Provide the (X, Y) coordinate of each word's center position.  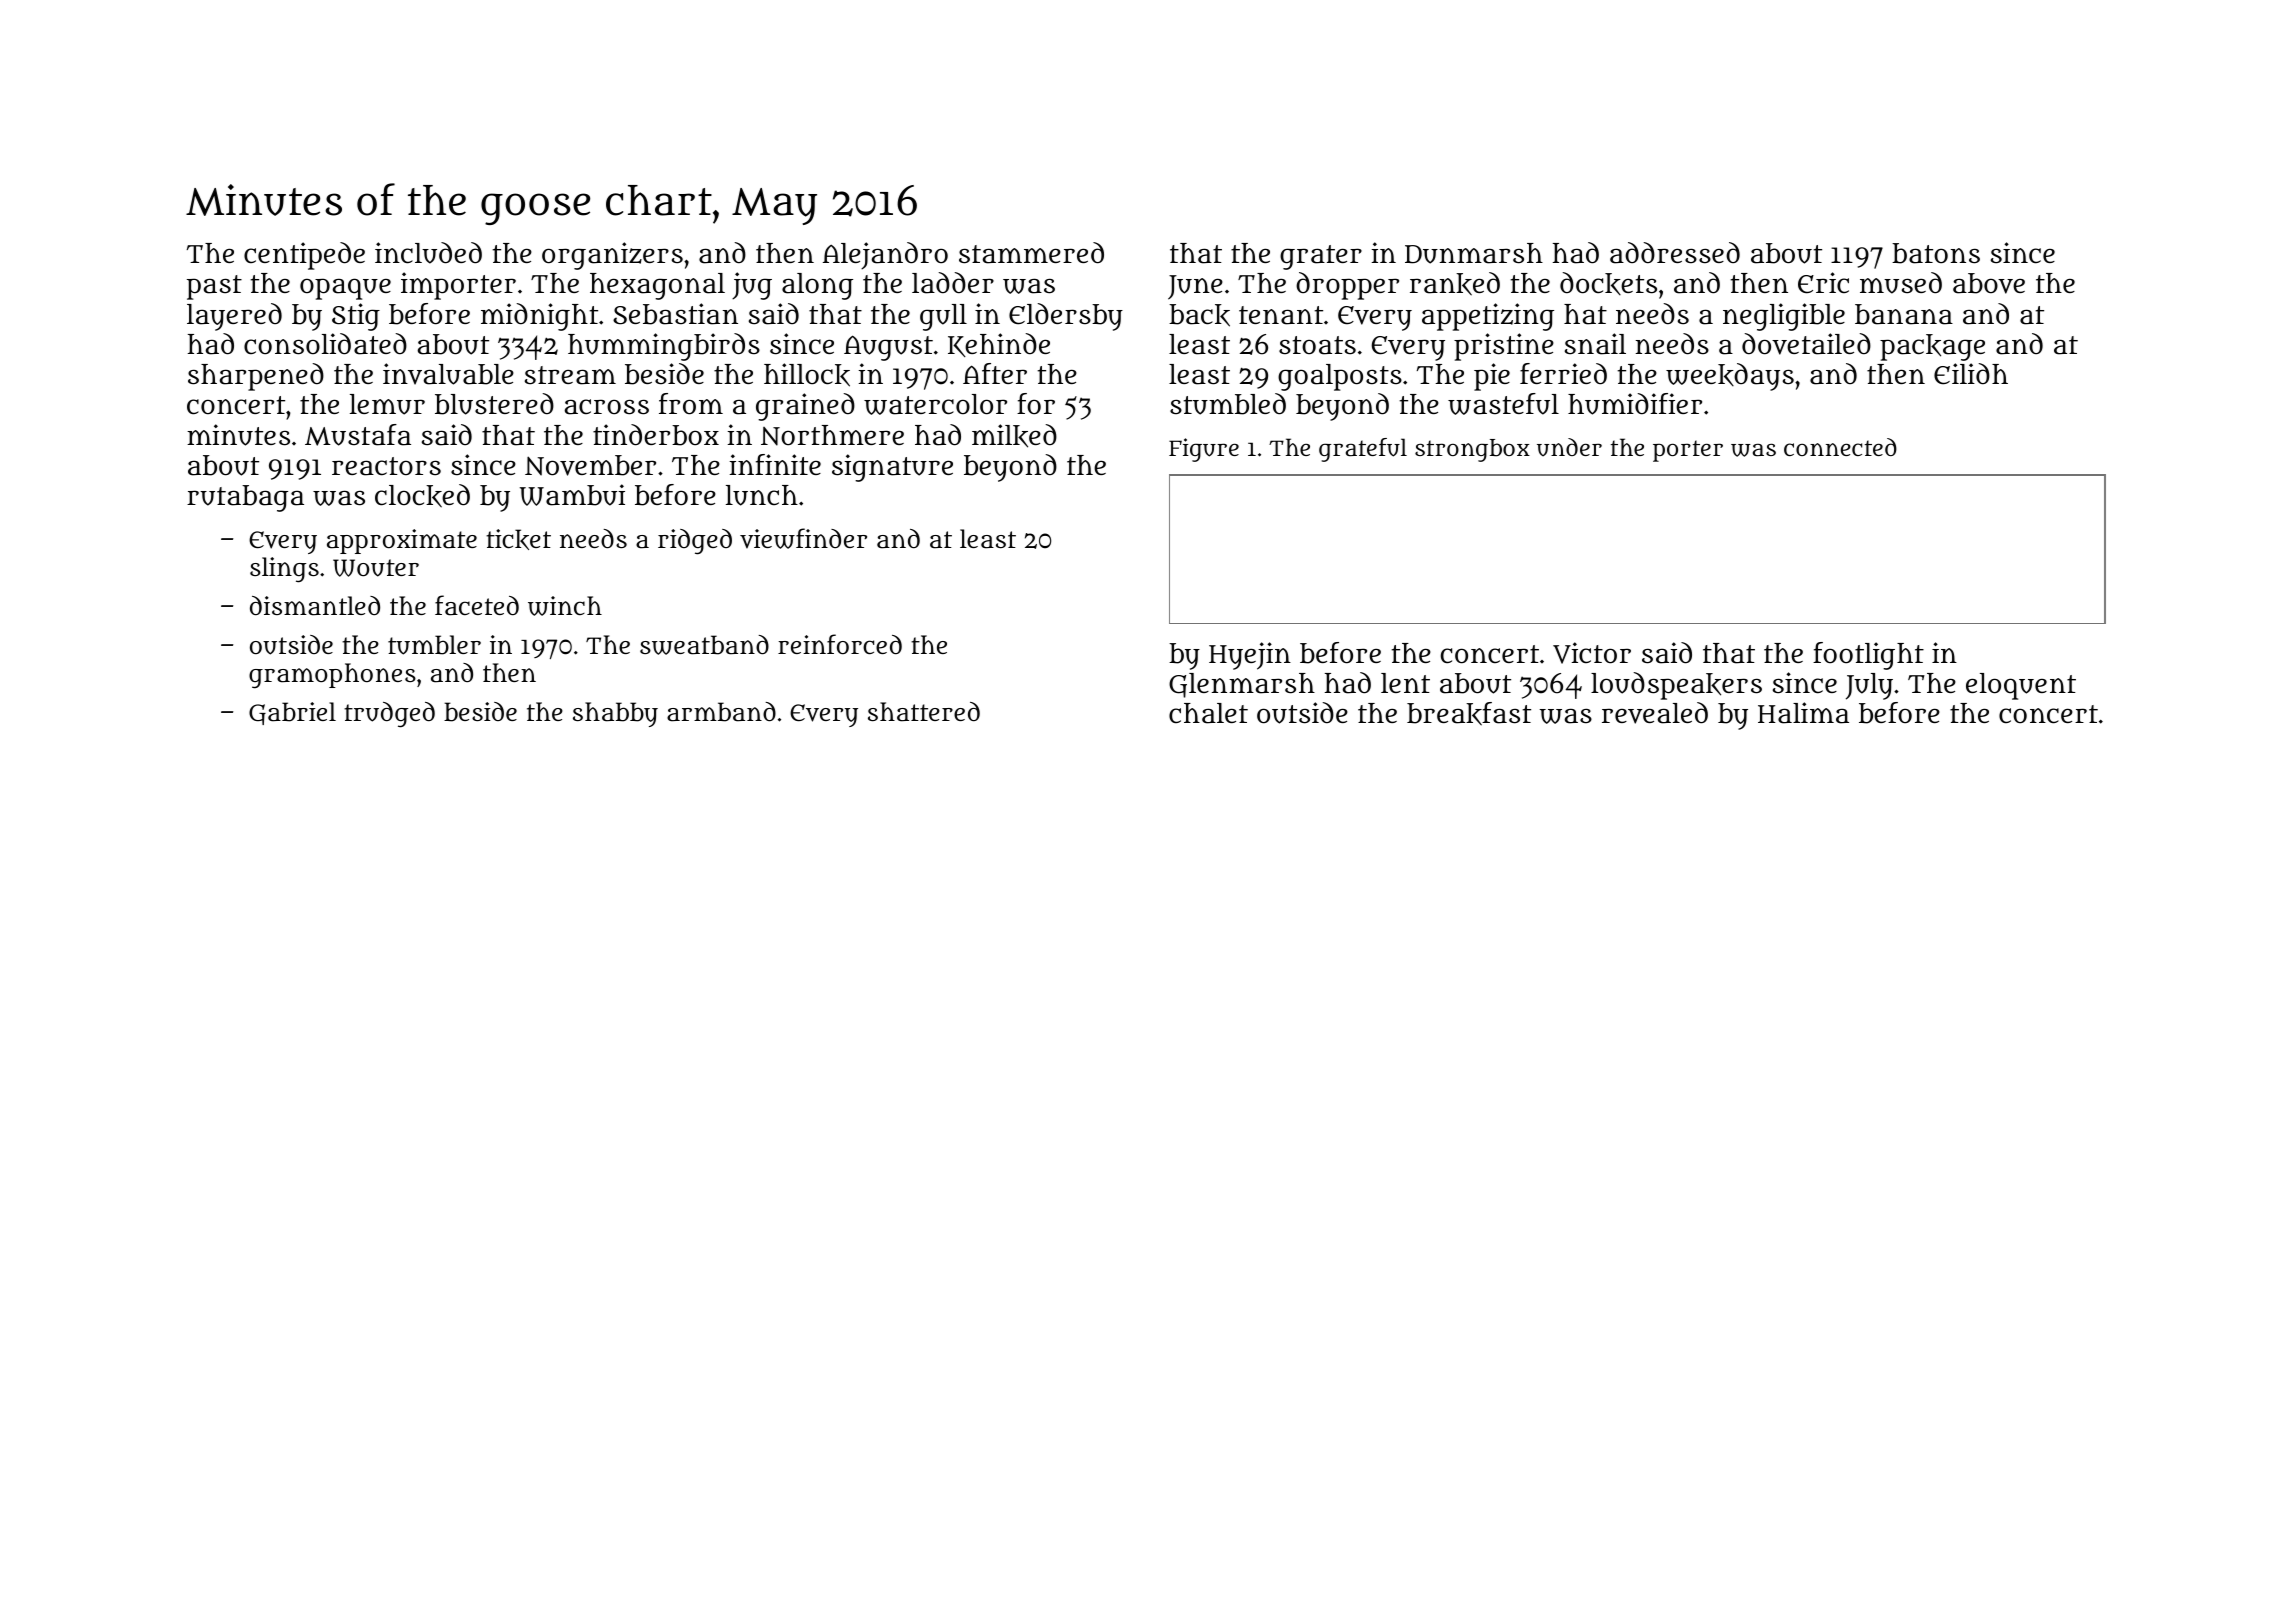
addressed (1675, 253)
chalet (1208, 713)
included (428, 253)
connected (1840, 447)
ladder (953, 283)
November (590, 465)
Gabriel (292, 713)
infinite (775, 464)
